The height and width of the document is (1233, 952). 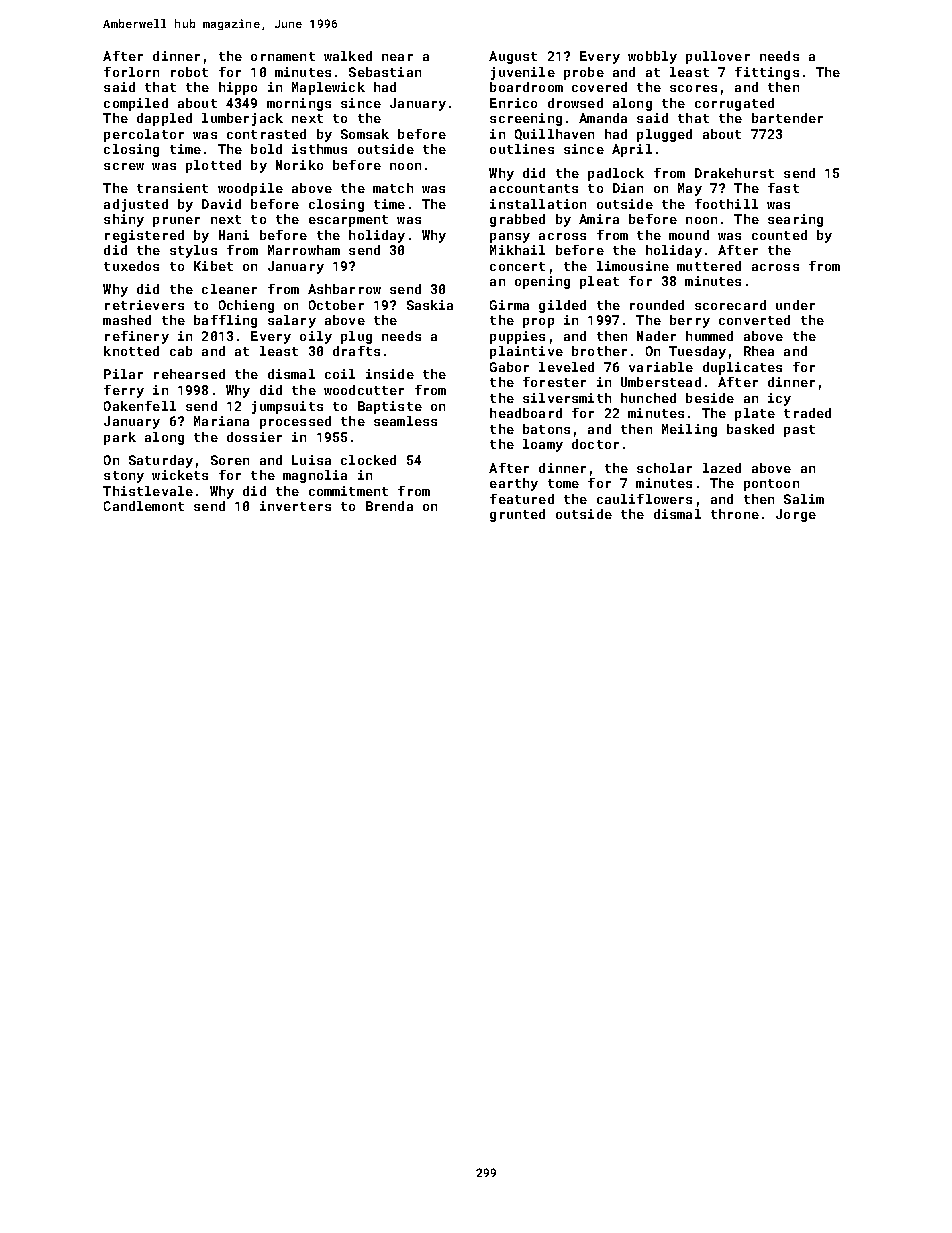 What do you see at coordinates (385, 72) in the document?
I see `Sebastian` at bounding box center [385, 72].
